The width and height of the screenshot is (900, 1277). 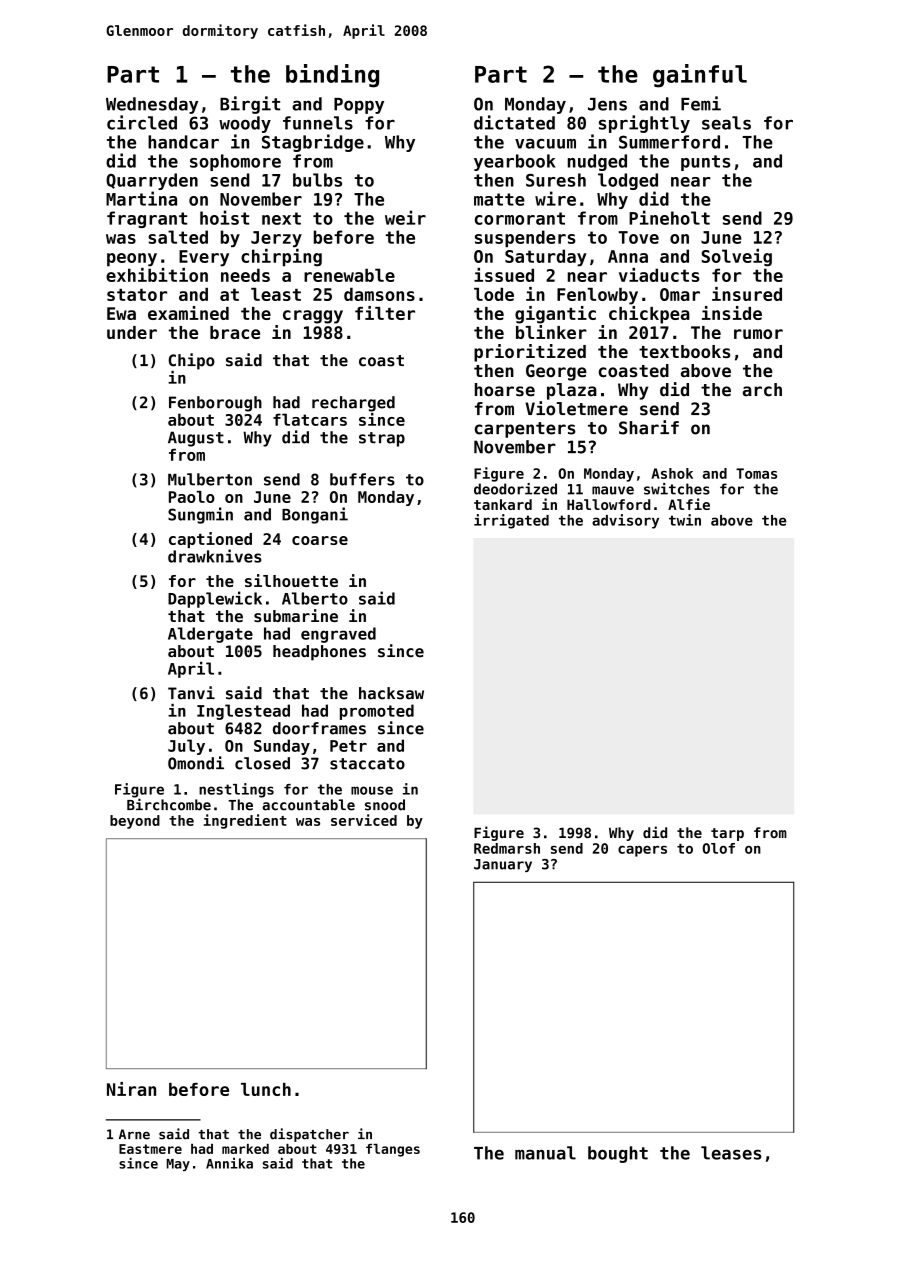 I want to click on tarp, so click(x=727, y=834).
